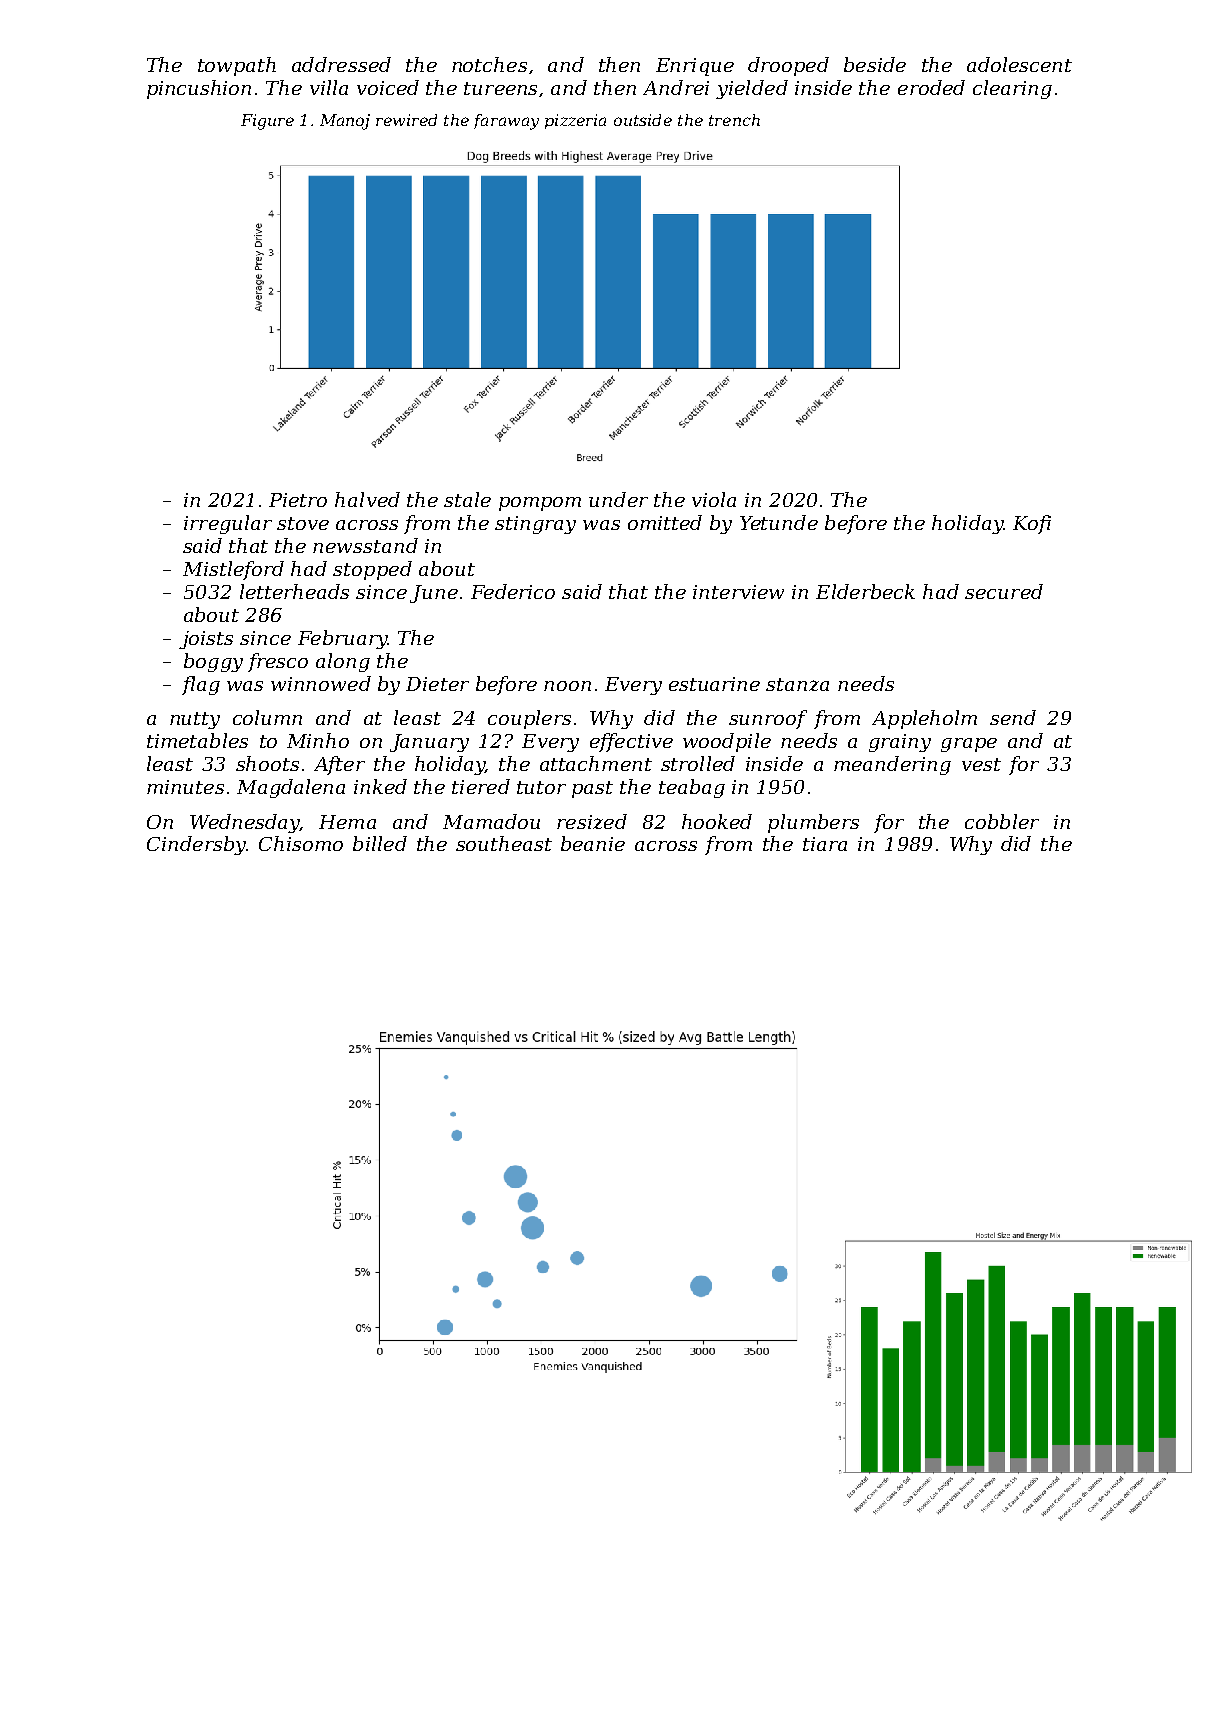  Describe the element at coordinates (343, 662) in the screenshot. I see `along` at that location.
